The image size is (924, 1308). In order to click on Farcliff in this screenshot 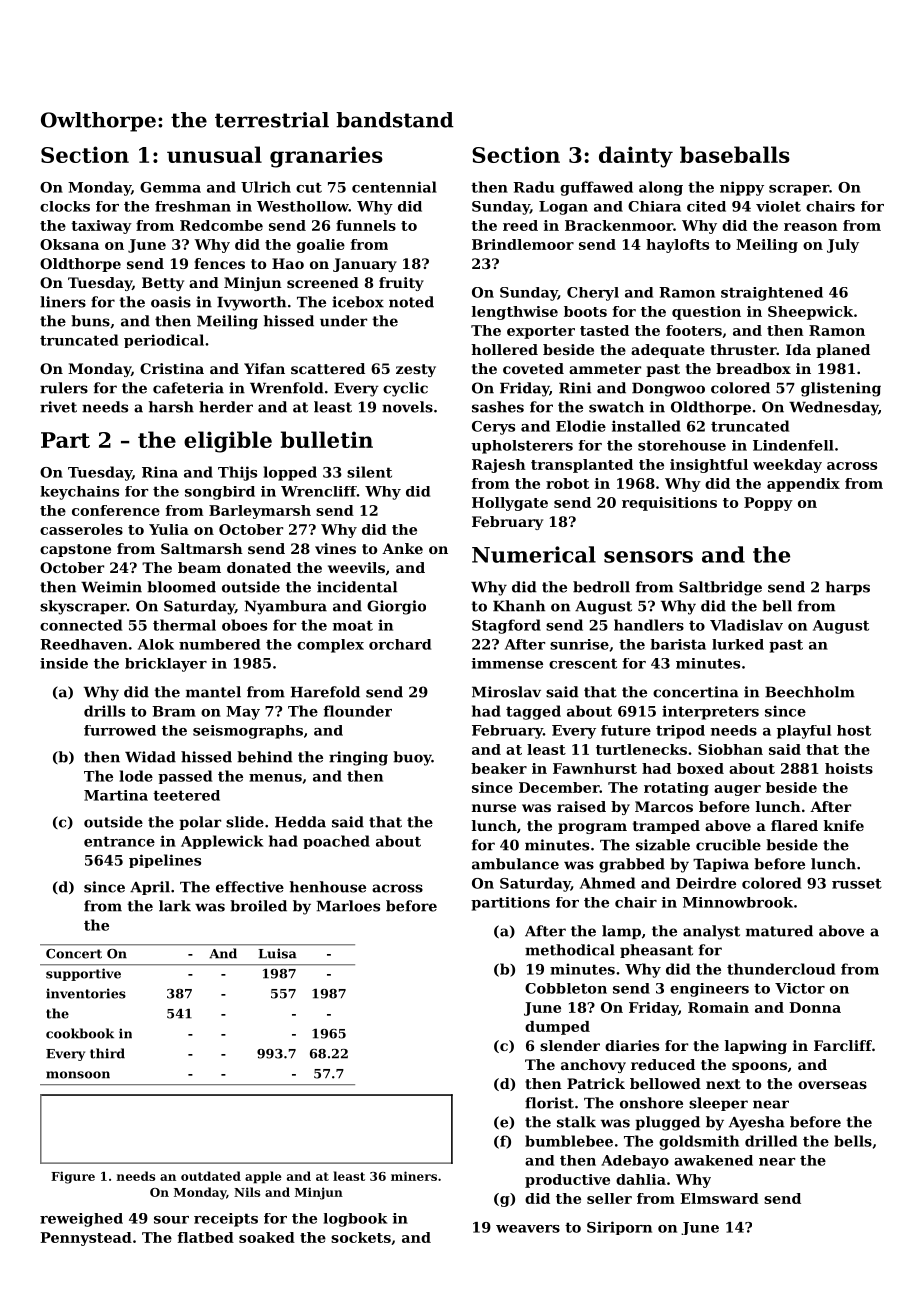, I will do `click(843, 1045)`.
